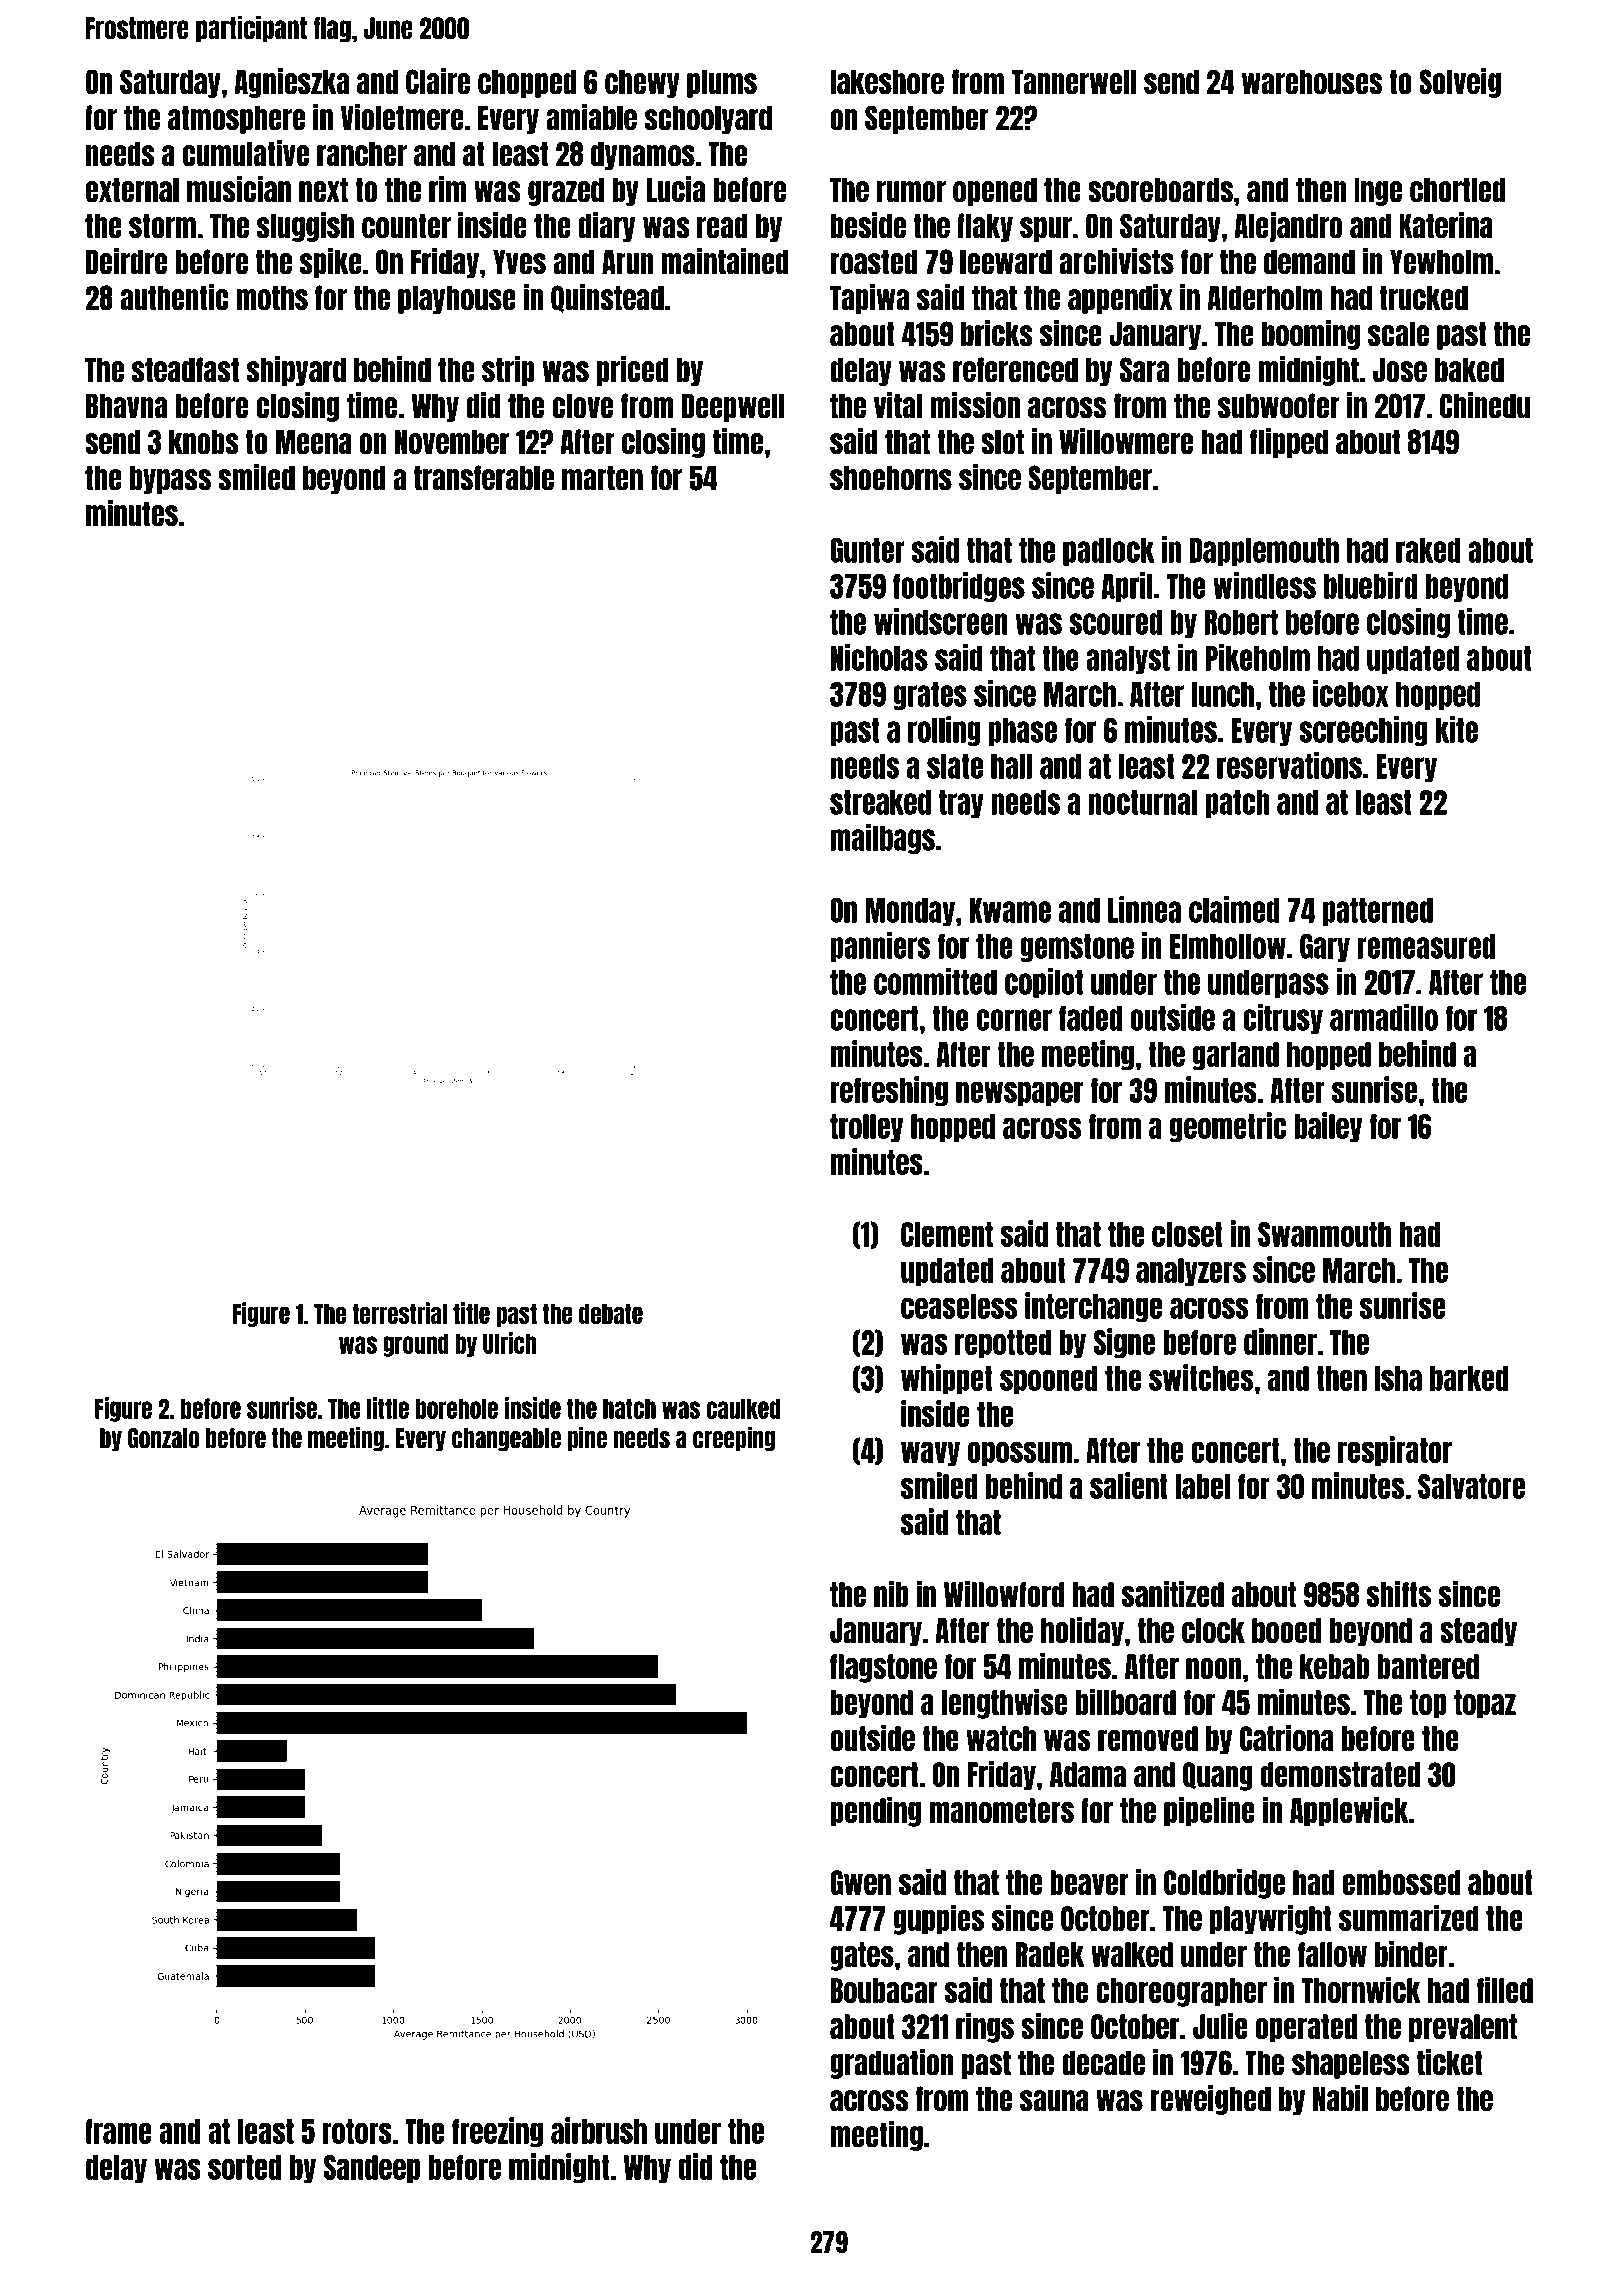 The width and height of the document is (1620, 2292). Describe the element at coordinates (1019, 1093) in the document. I see `newspaper` at that location.
